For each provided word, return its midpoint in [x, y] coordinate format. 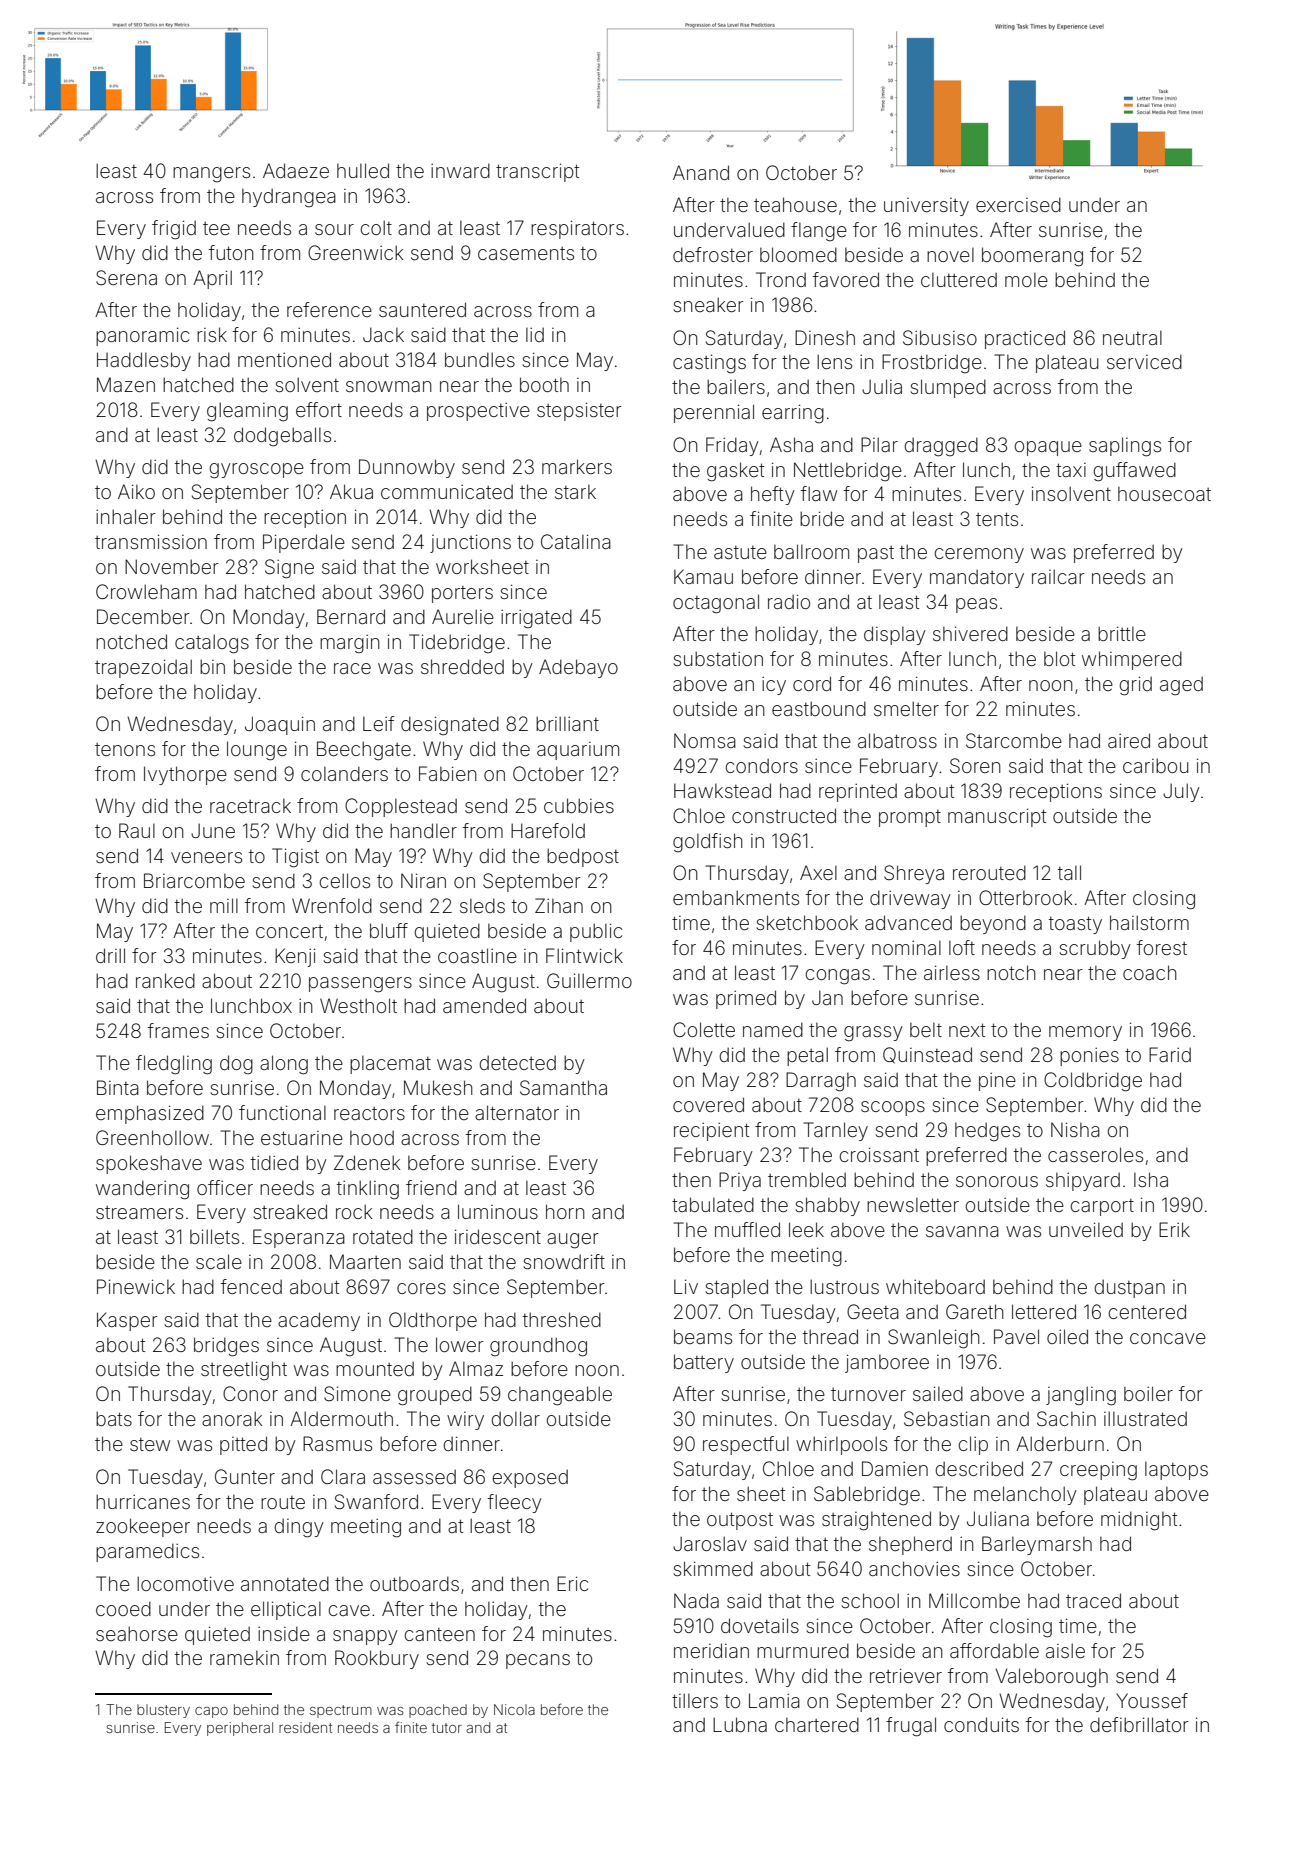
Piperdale [304, 543]
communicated [447, 492]
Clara [343, 1476]
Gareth [974, 1311]
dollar [515, 1418]
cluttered [959, 280]
